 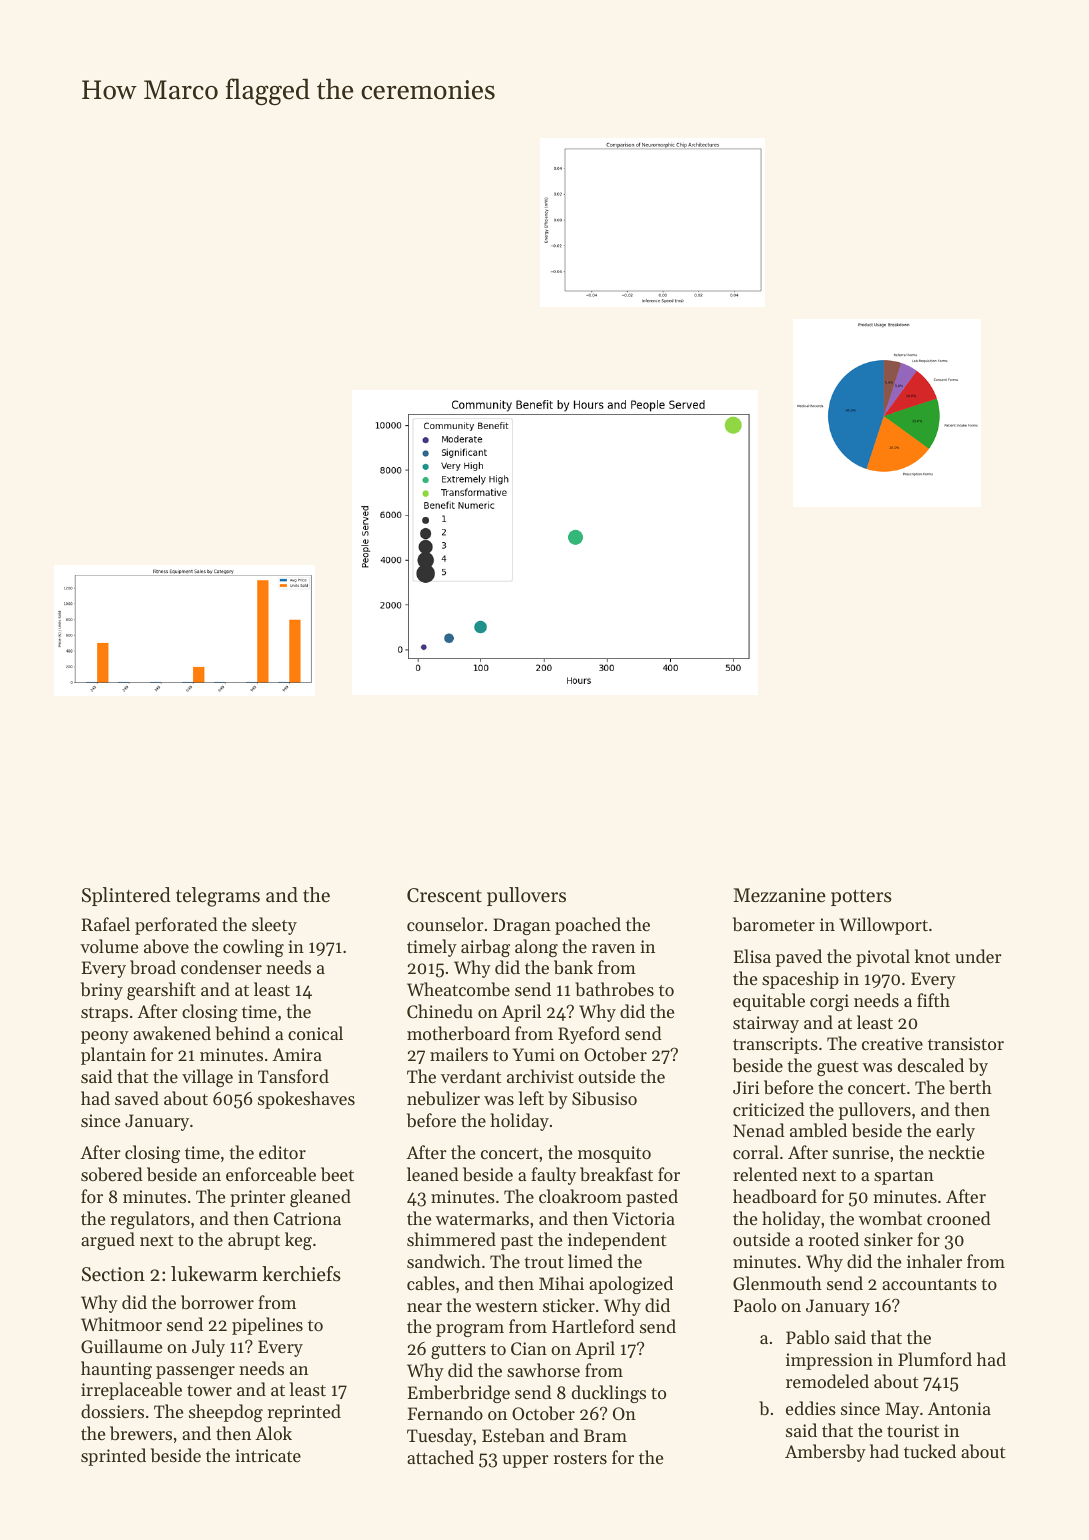 I want to click on independent, so click(x=617, y=1241).
